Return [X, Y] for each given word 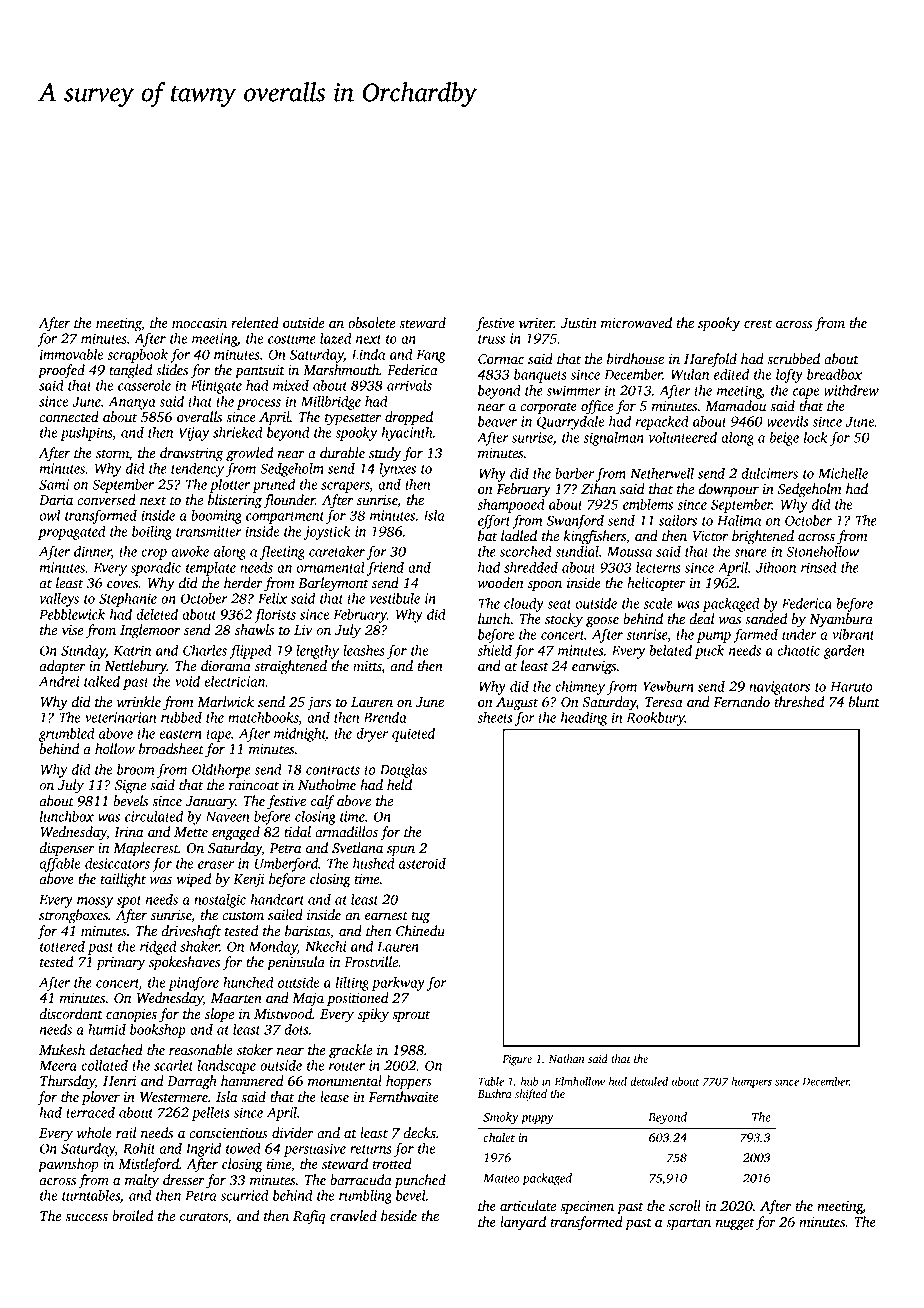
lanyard [523, 1223]
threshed [799, 701]
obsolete [372, 322]
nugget [734, 1224]
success [86, 1217]
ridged [158, 948]
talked [102, 681]
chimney [580, 688]
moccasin [199, 323]
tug [421, 918]
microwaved [636, 322]
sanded [766, 618]
